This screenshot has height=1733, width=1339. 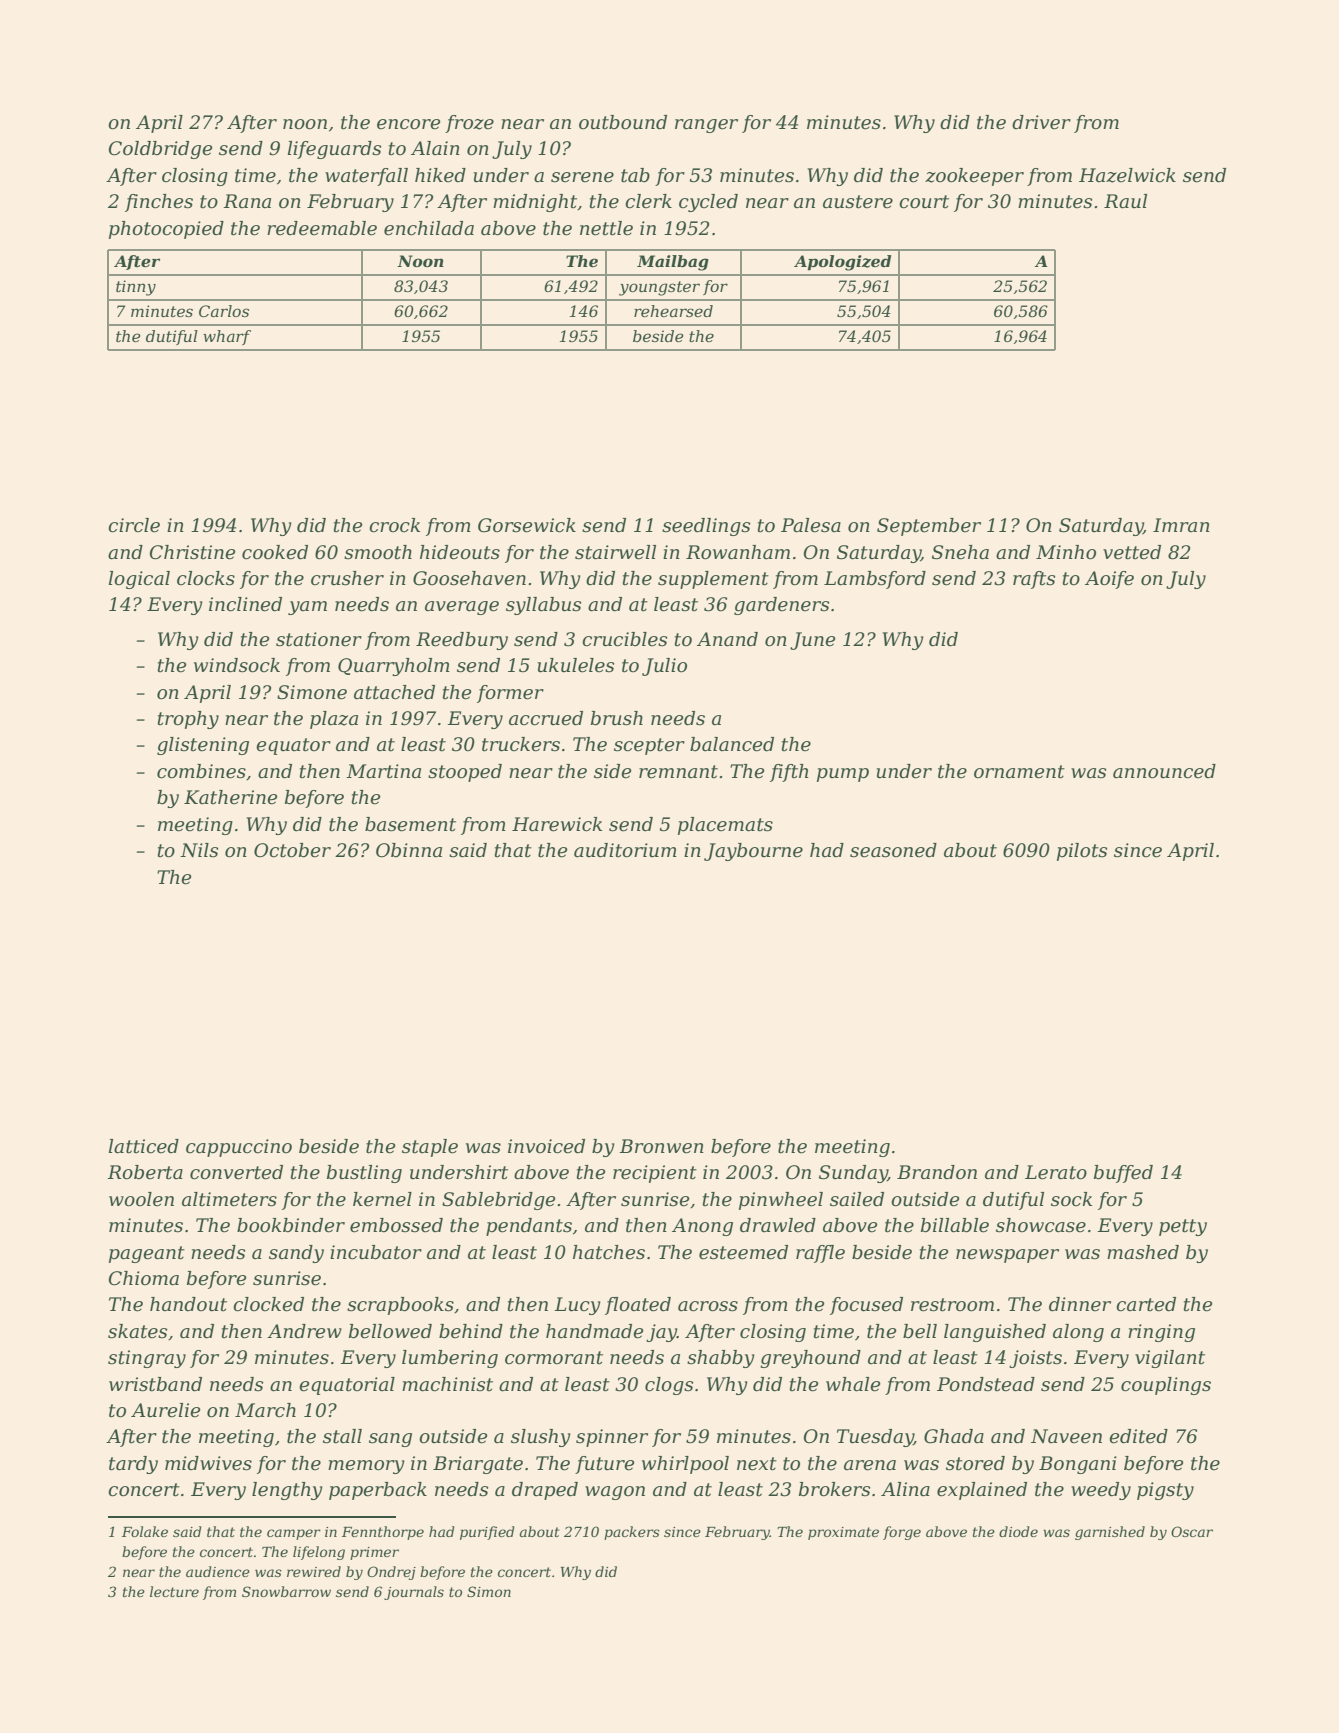 What do you see at coordinates (810, 1359) in the screenshot?
I see `greyhound` at bounding box center [810, 1359].
